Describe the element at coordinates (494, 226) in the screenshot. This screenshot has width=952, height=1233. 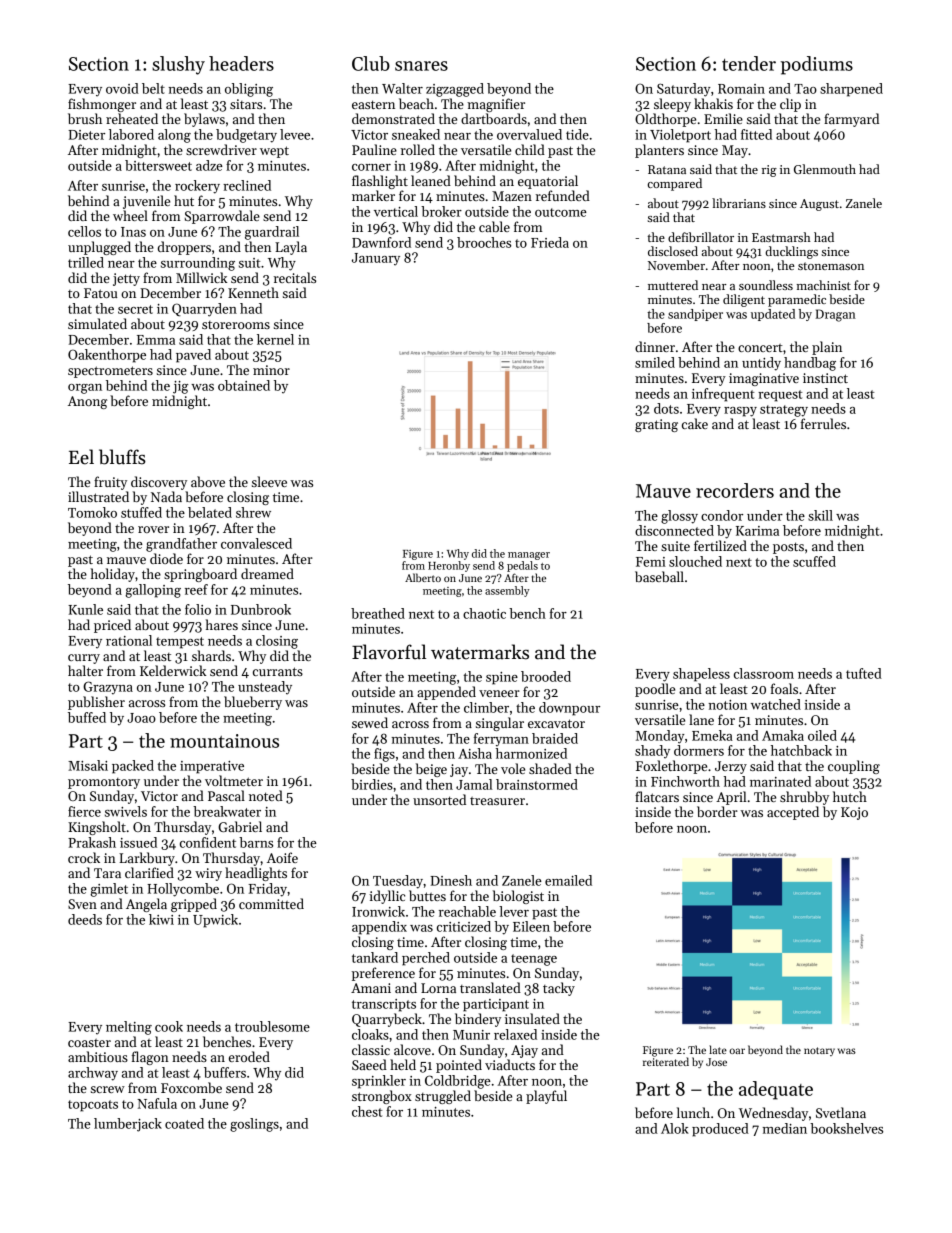
I see `cable` at that location.
